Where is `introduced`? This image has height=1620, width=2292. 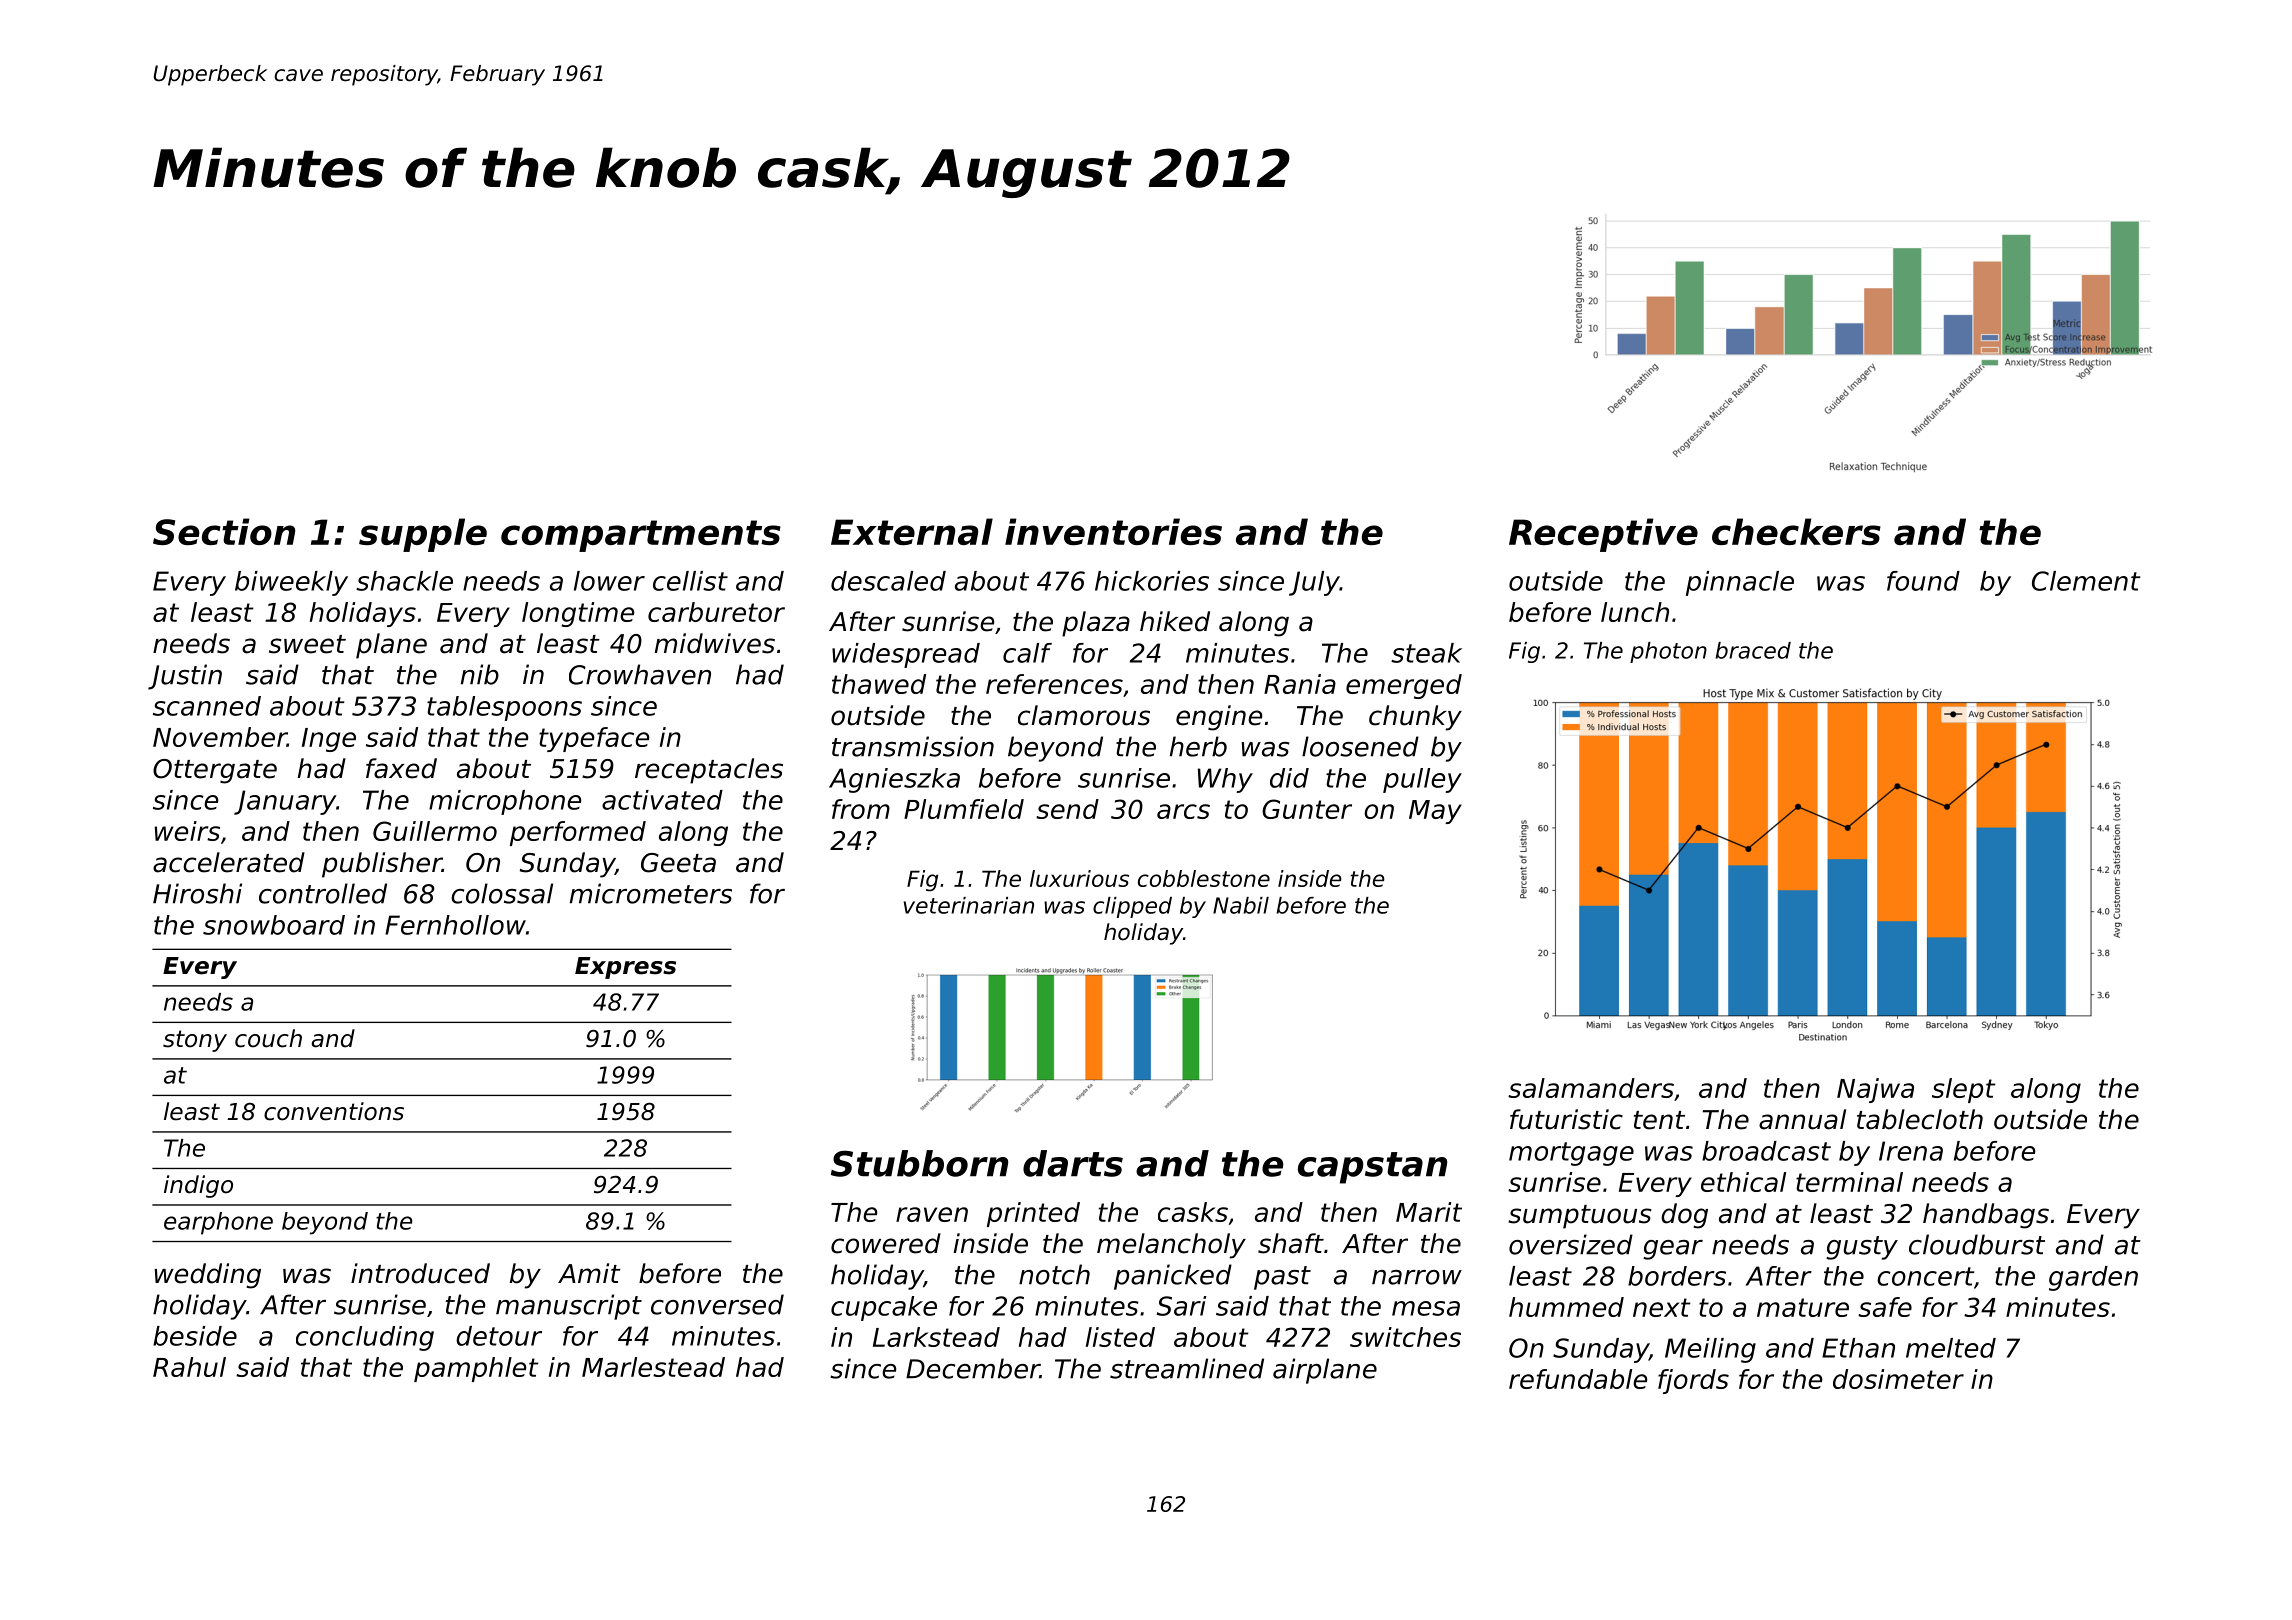
introduced is located at coordinates (420, 1273).
